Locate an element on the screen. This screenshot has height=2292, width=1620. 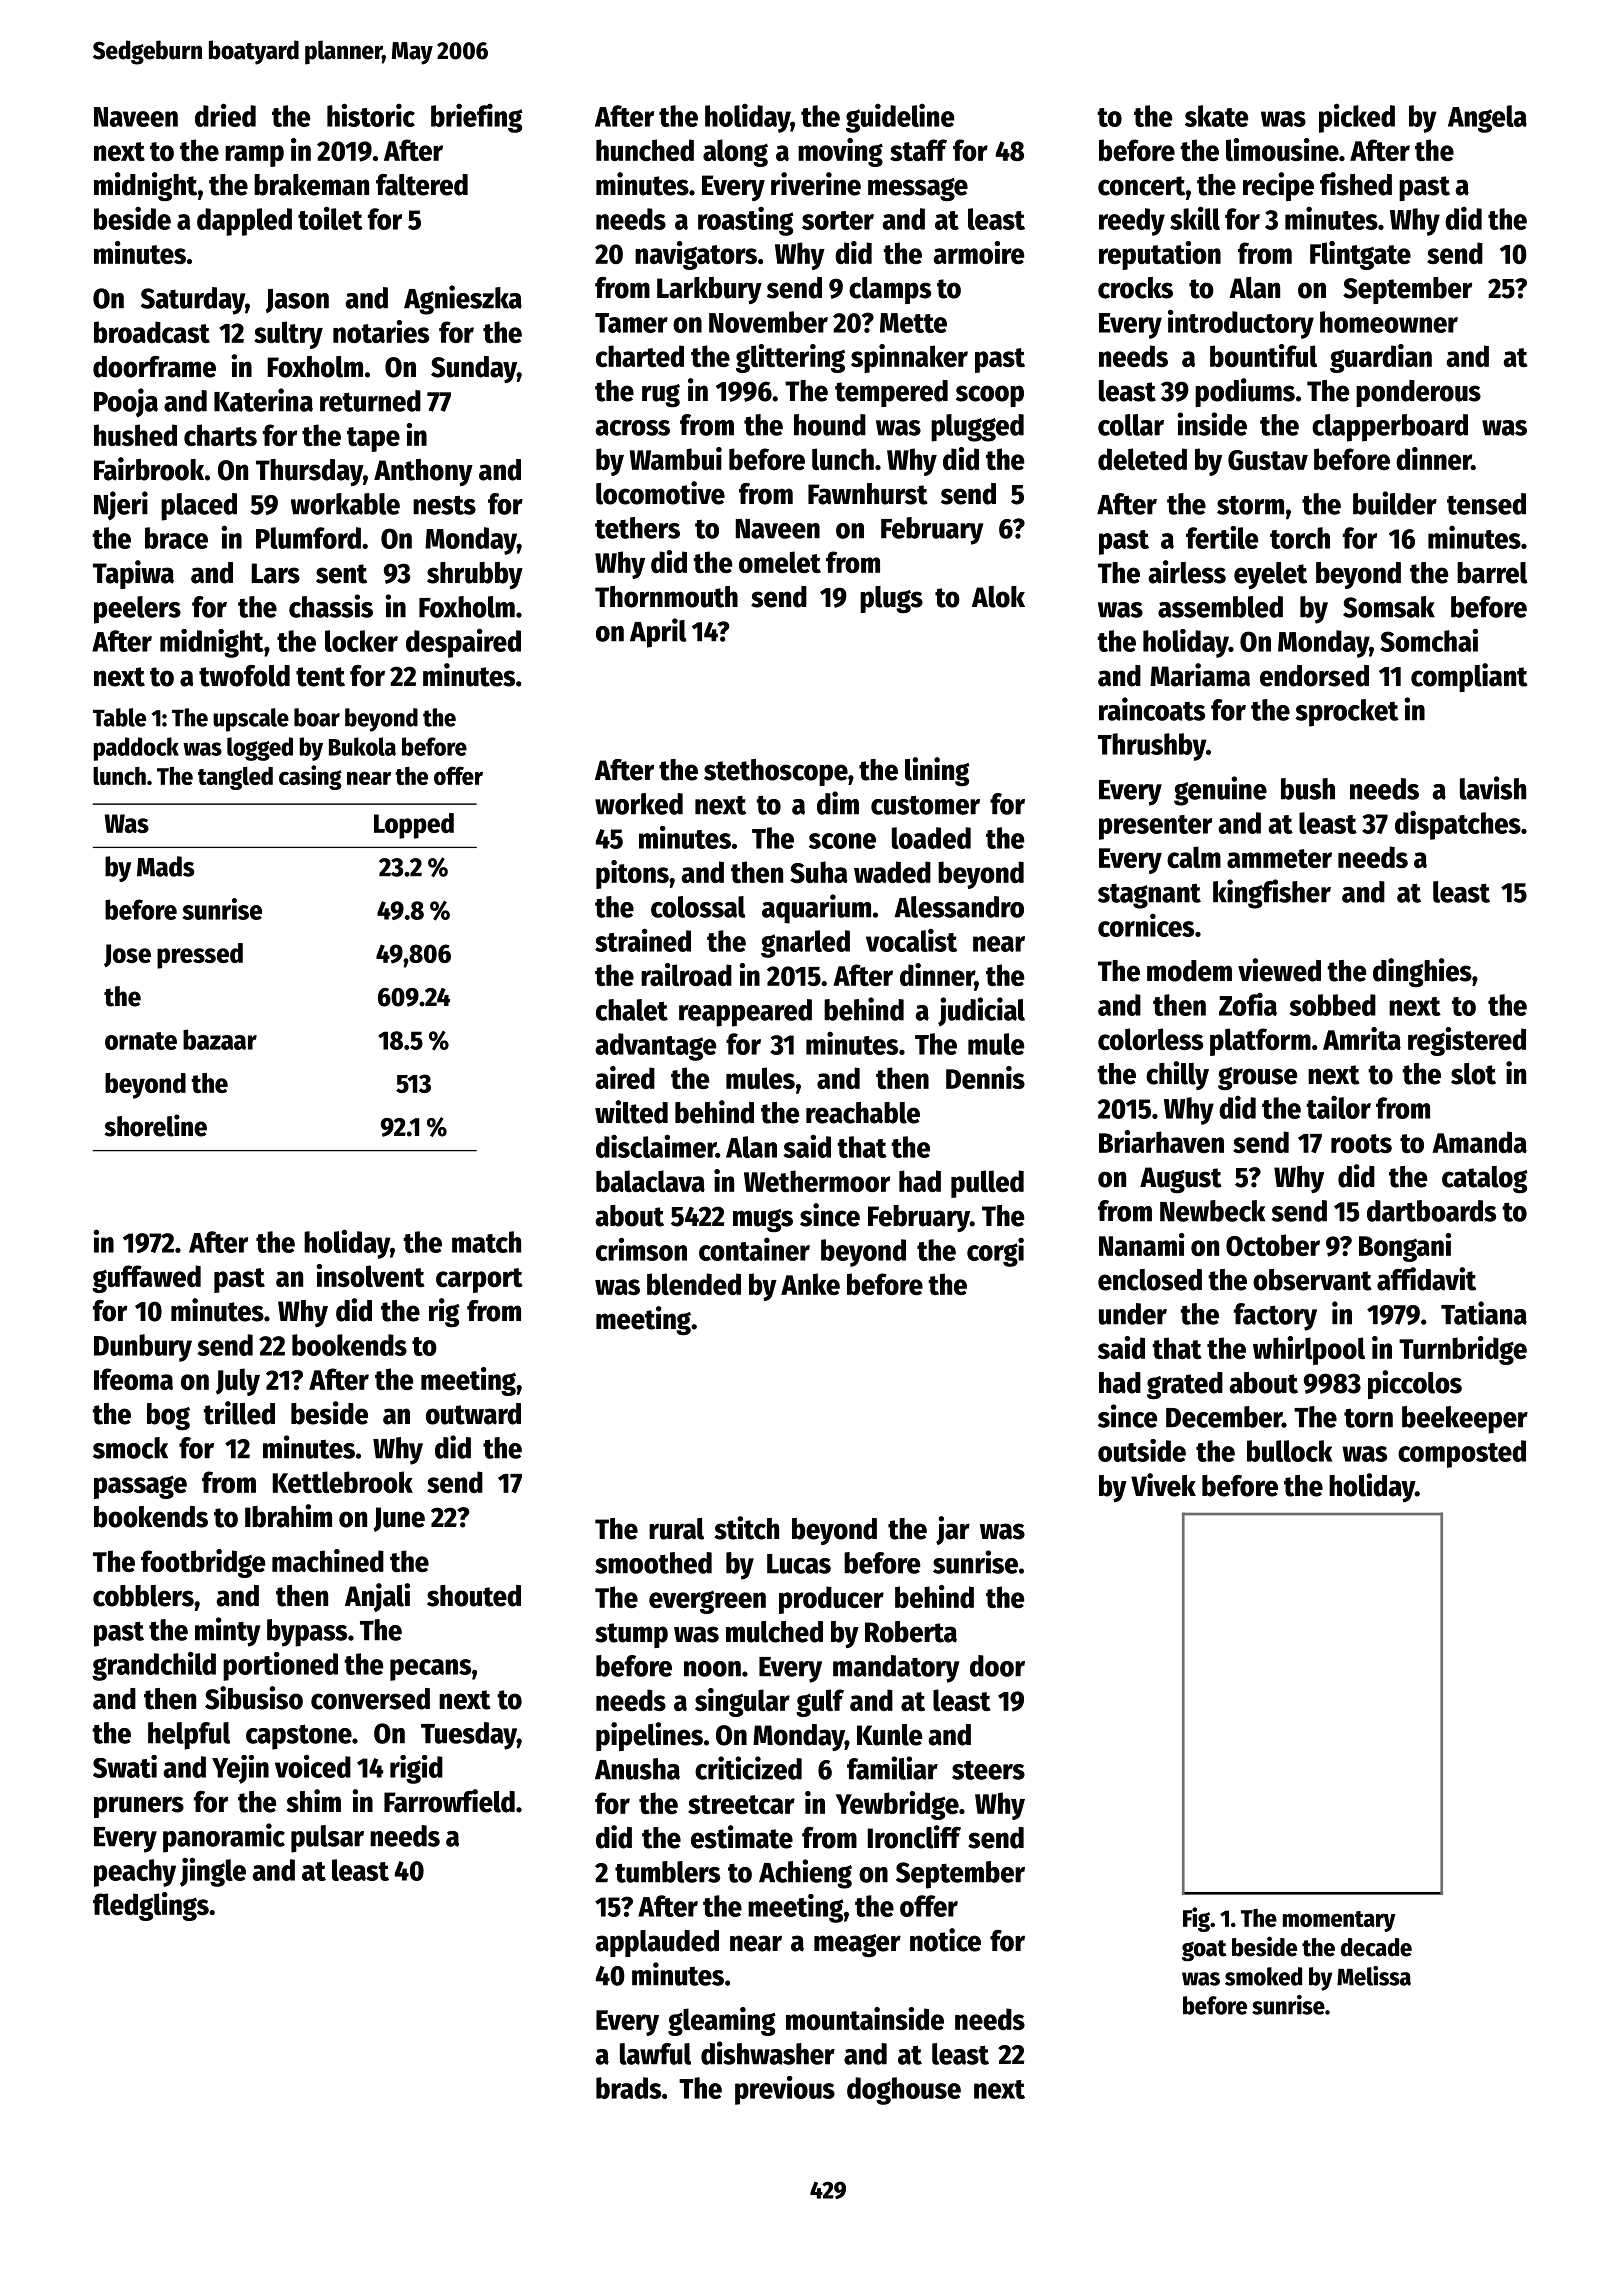
bazaar is located at coordinates (220, 1039).
